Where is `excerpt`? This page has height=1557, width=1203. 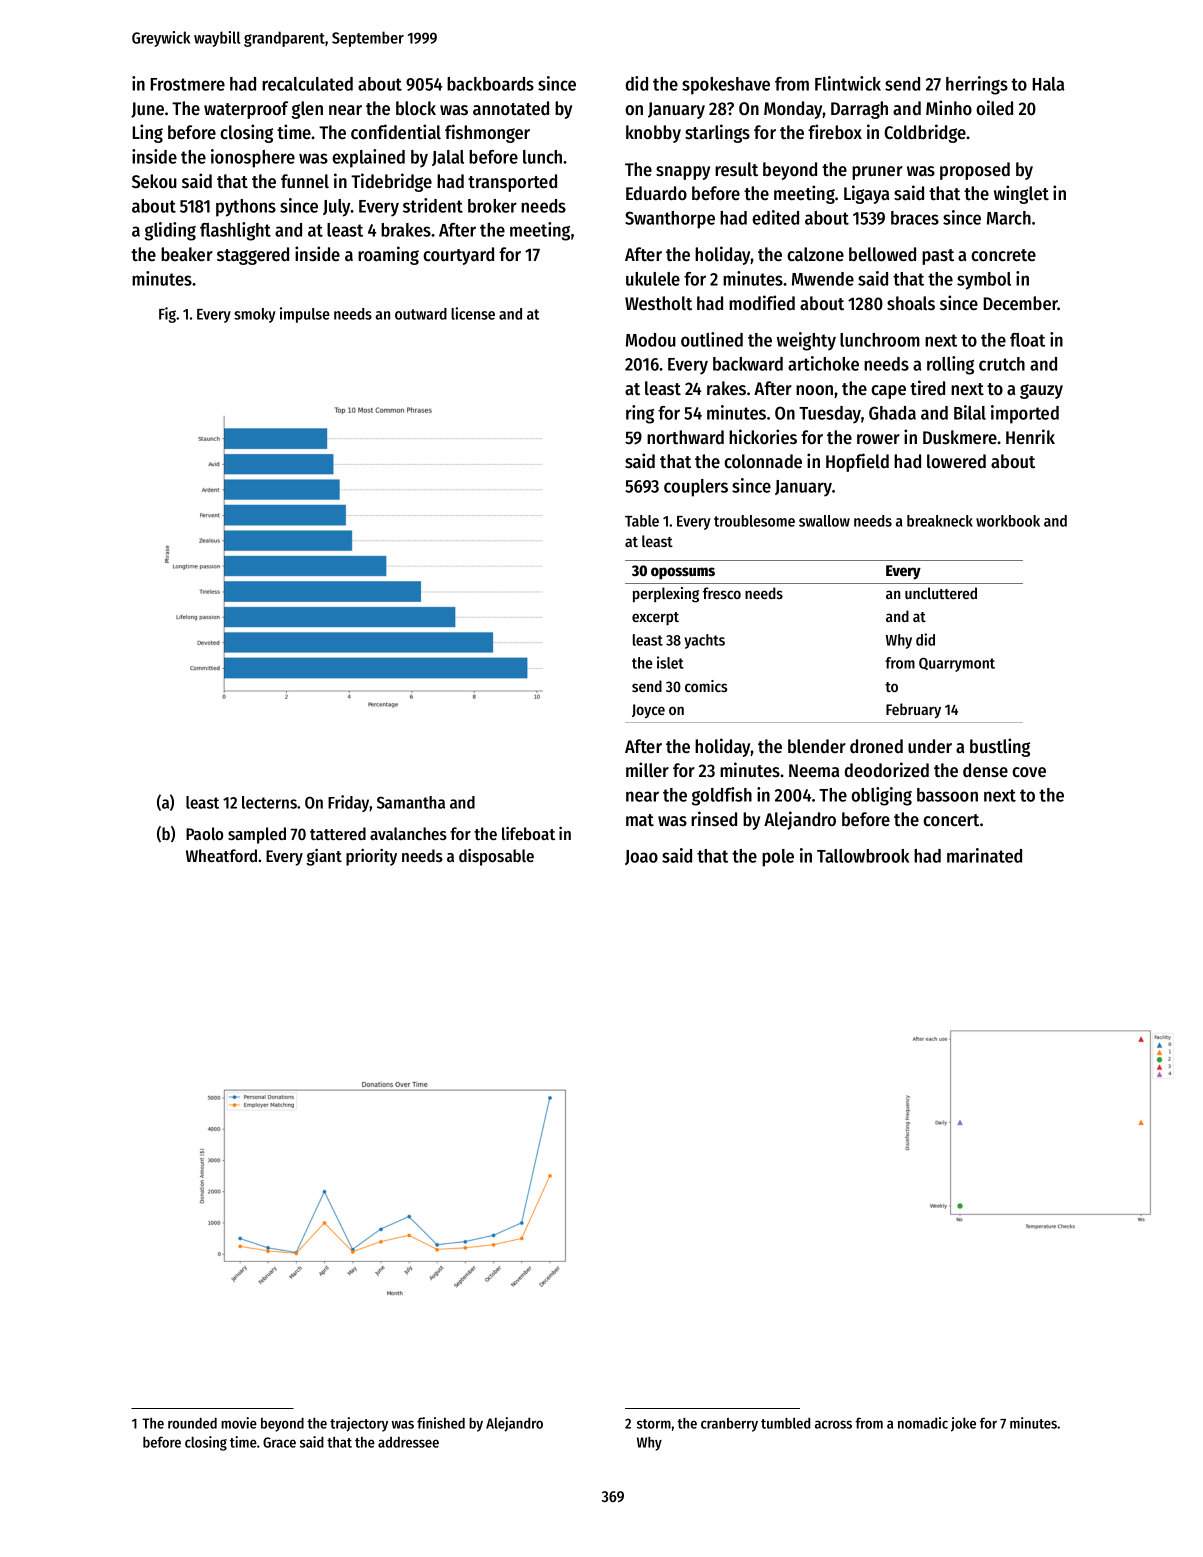 excerpt is located at coordinates (655, 618).
